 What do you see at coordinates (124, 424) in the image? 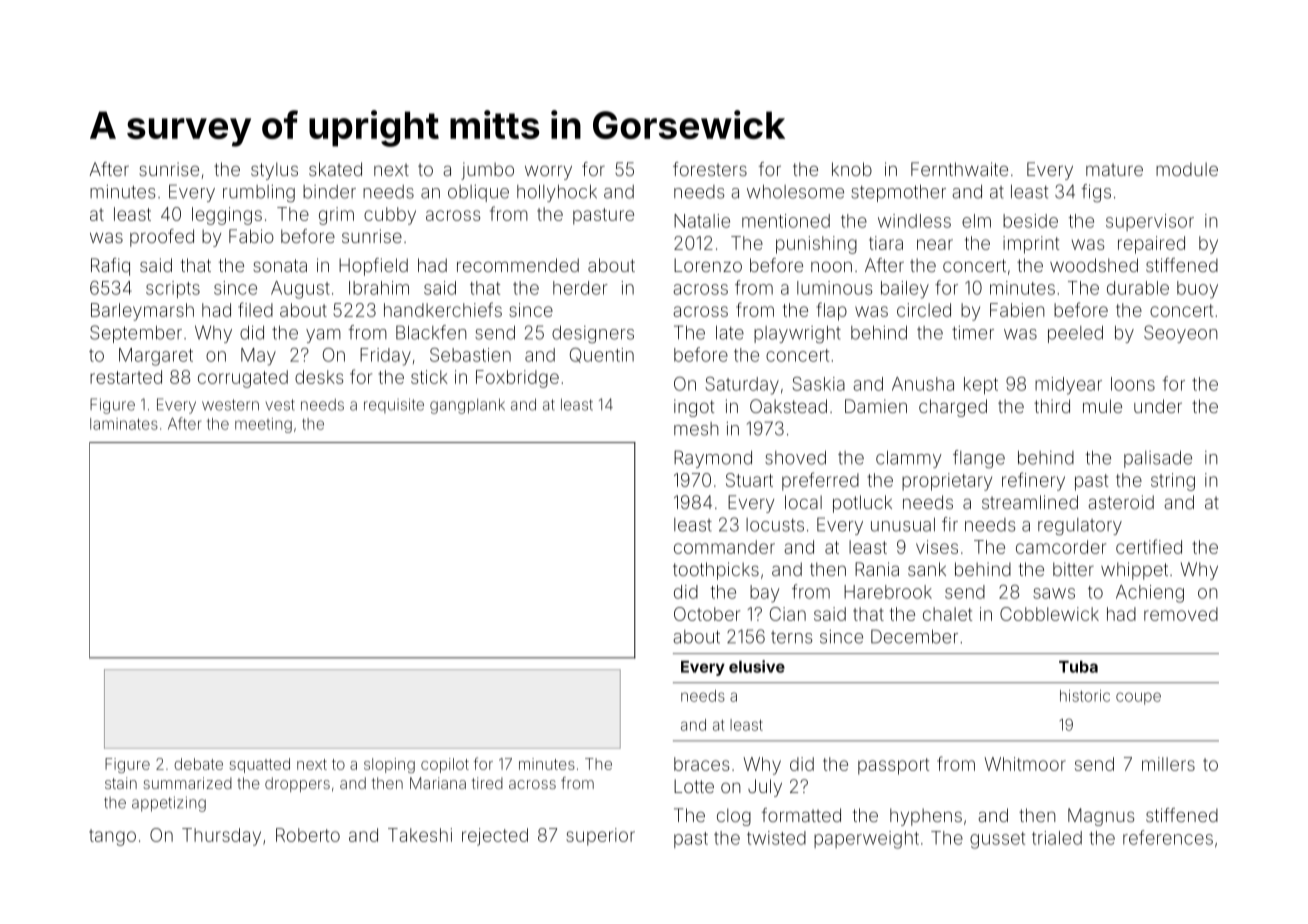
I see `laminates` at bounding box center [124, 424].
